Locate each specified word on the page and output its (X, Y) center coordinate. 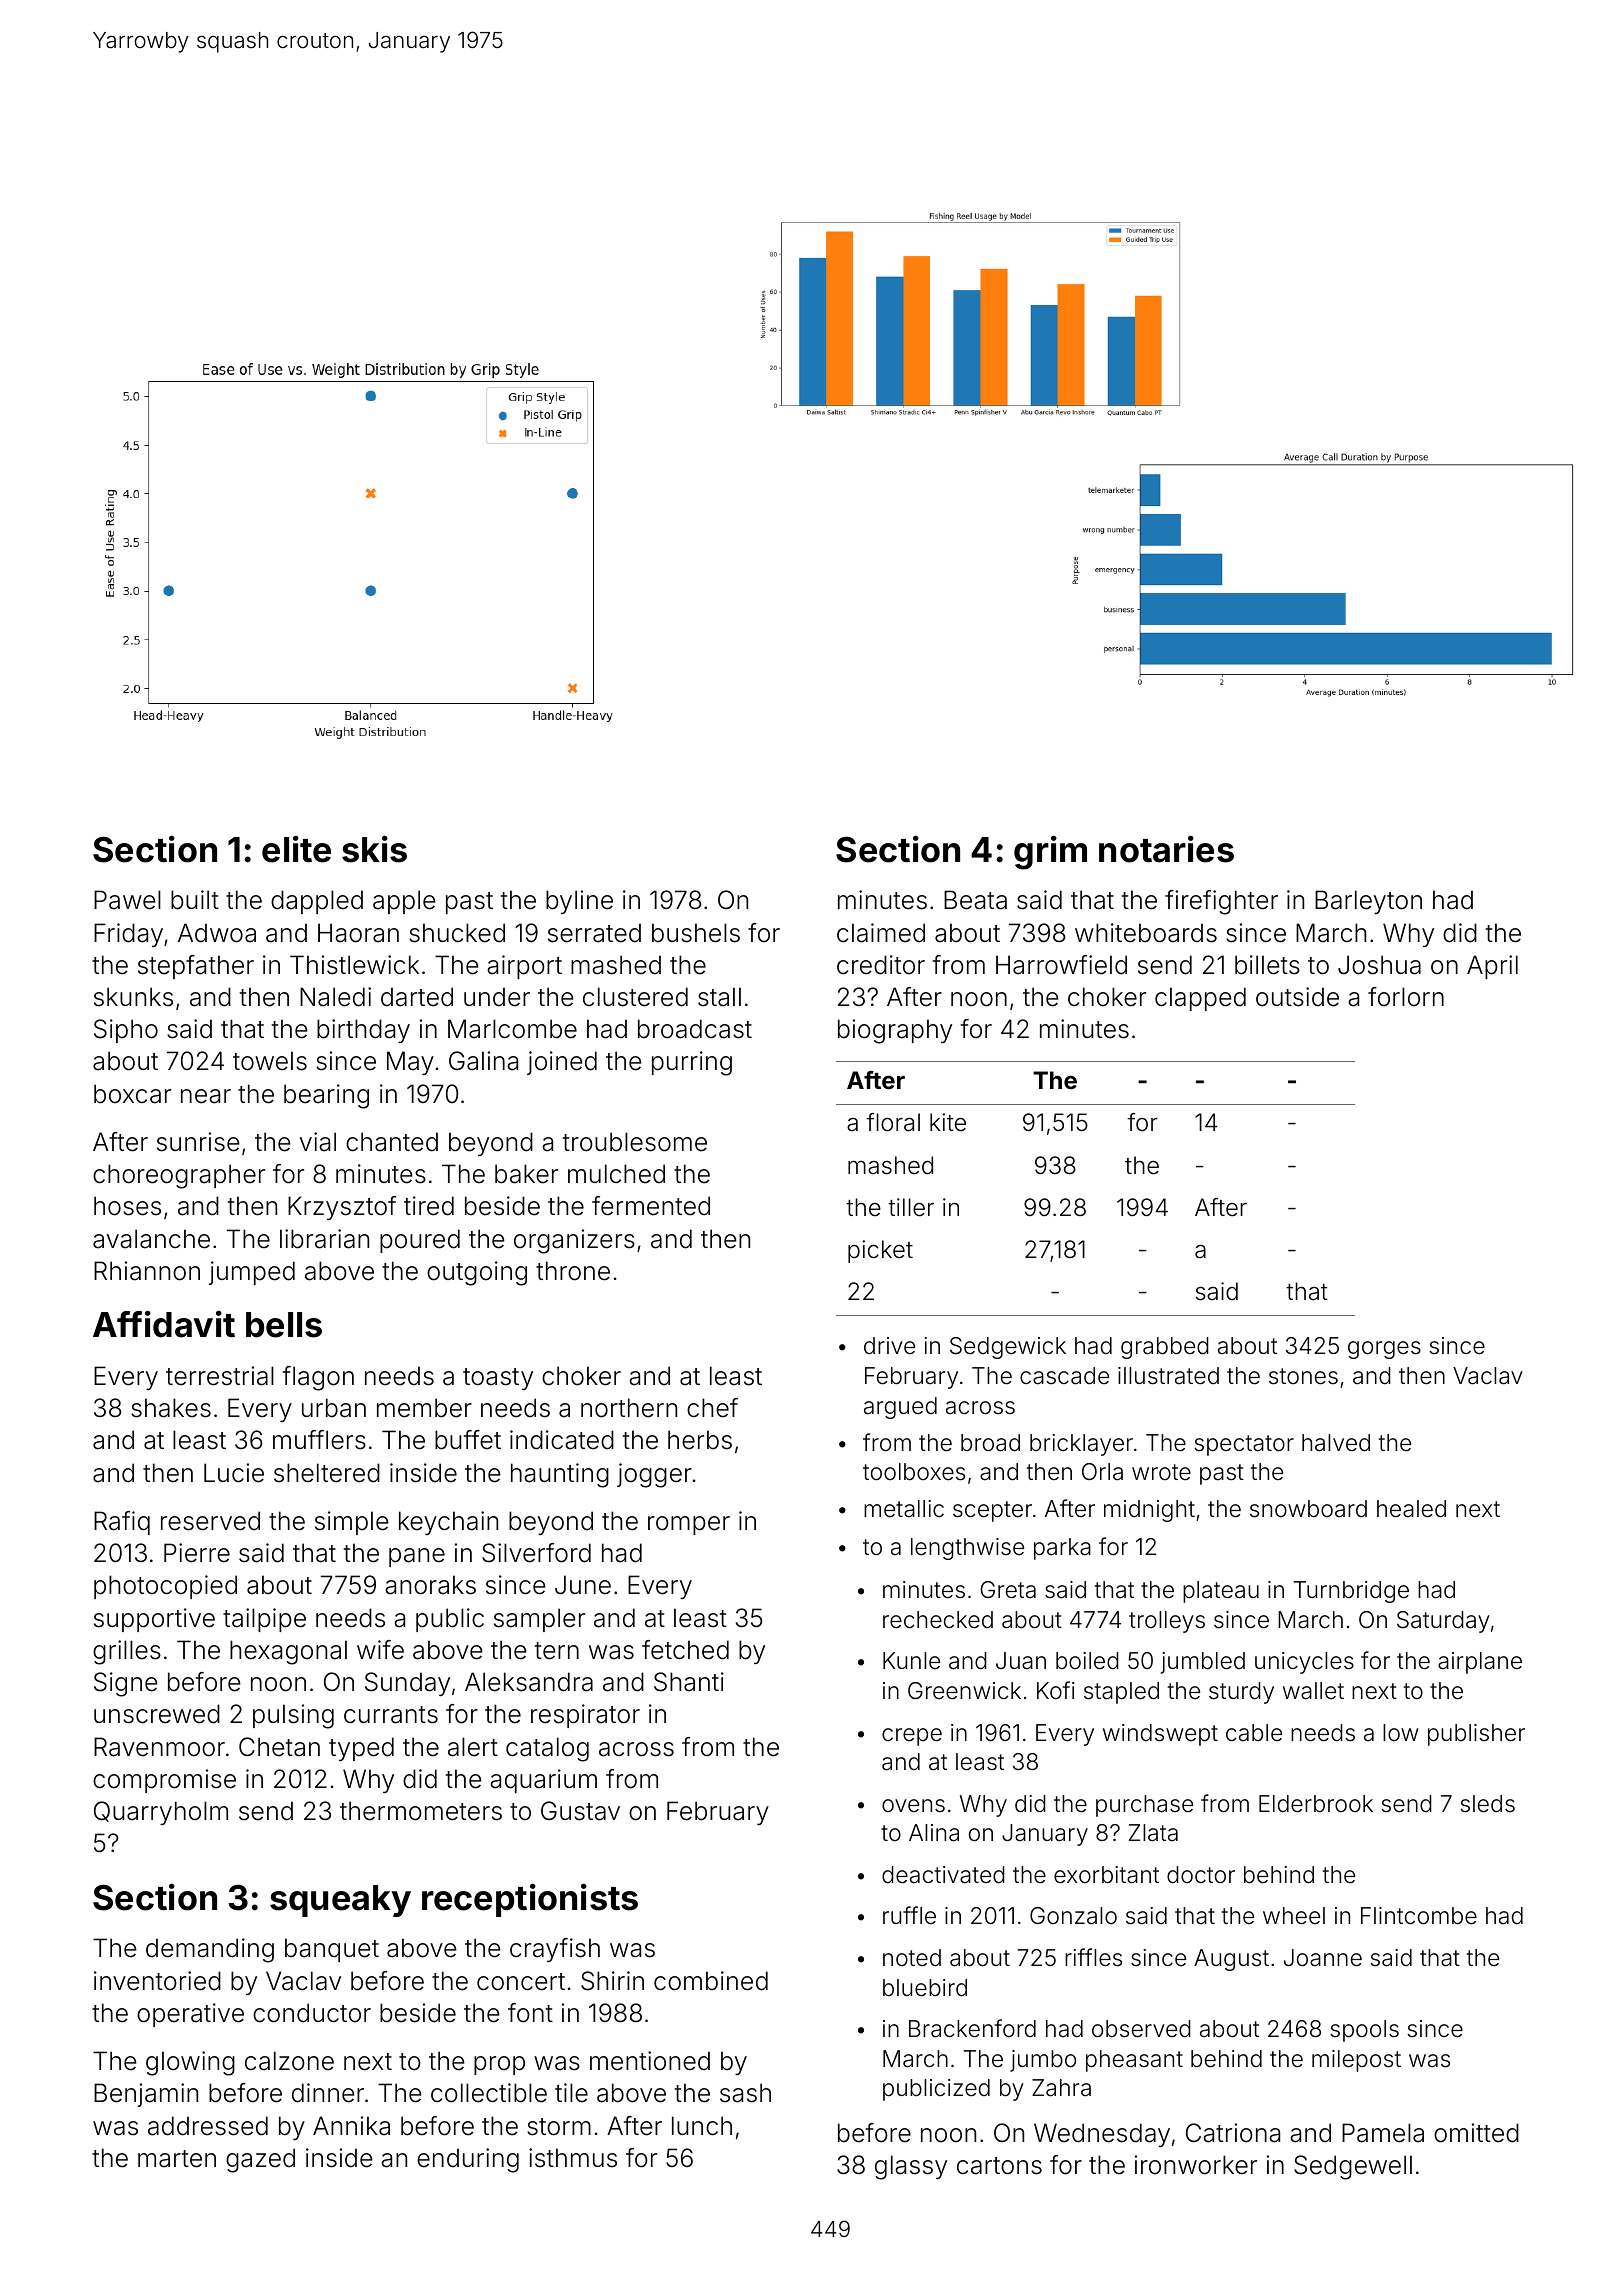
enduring (468, 2160)
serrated (594, 933)
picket (880, 1251)
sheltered (327, 1473)
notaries (1166, 849)
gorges (1384, 1350)
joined (562, 1063)
